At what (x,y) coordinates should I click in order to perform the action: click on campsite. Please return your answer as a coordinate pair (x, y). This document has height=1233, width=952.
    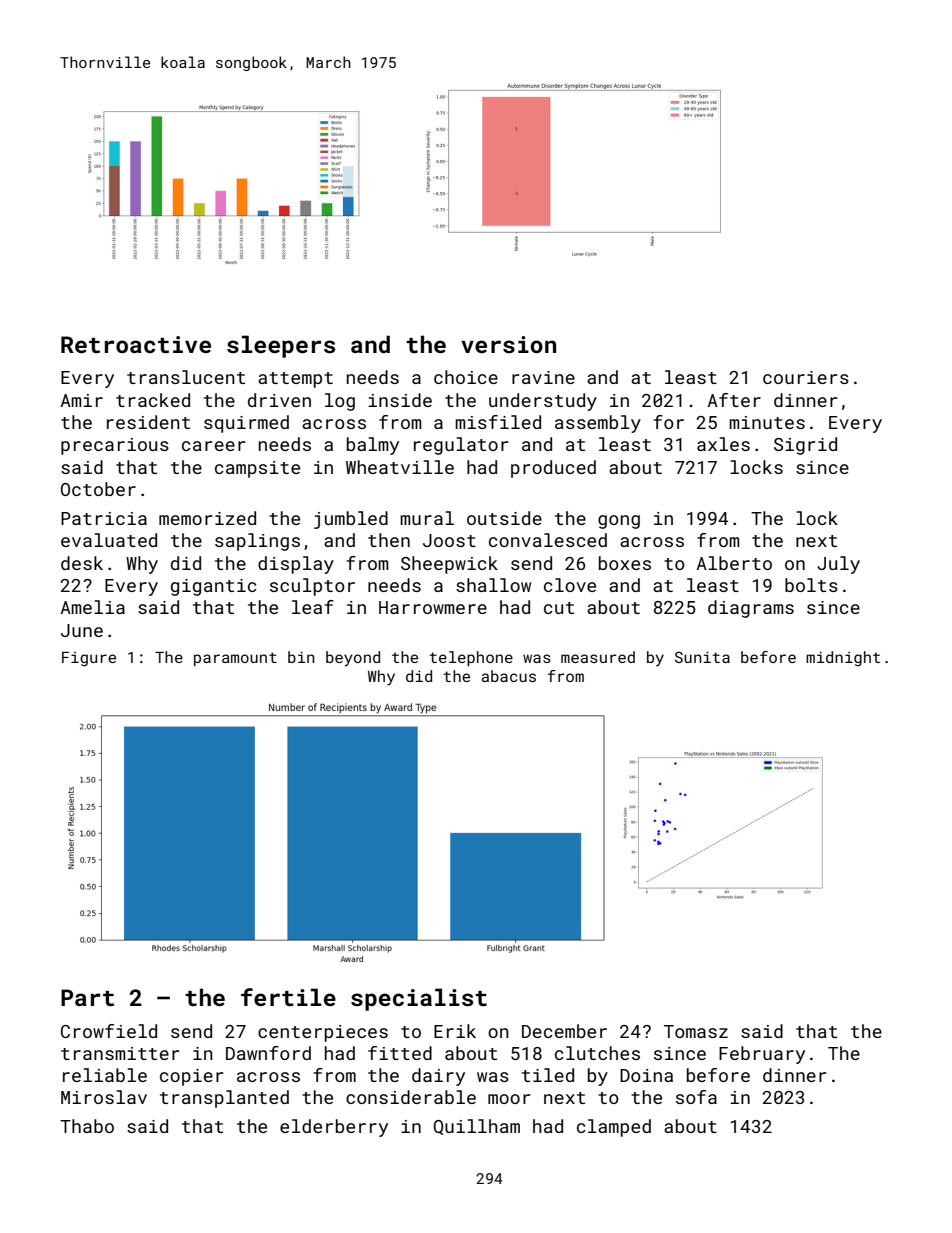
    Looking at the image, I should click on (257, 469).
